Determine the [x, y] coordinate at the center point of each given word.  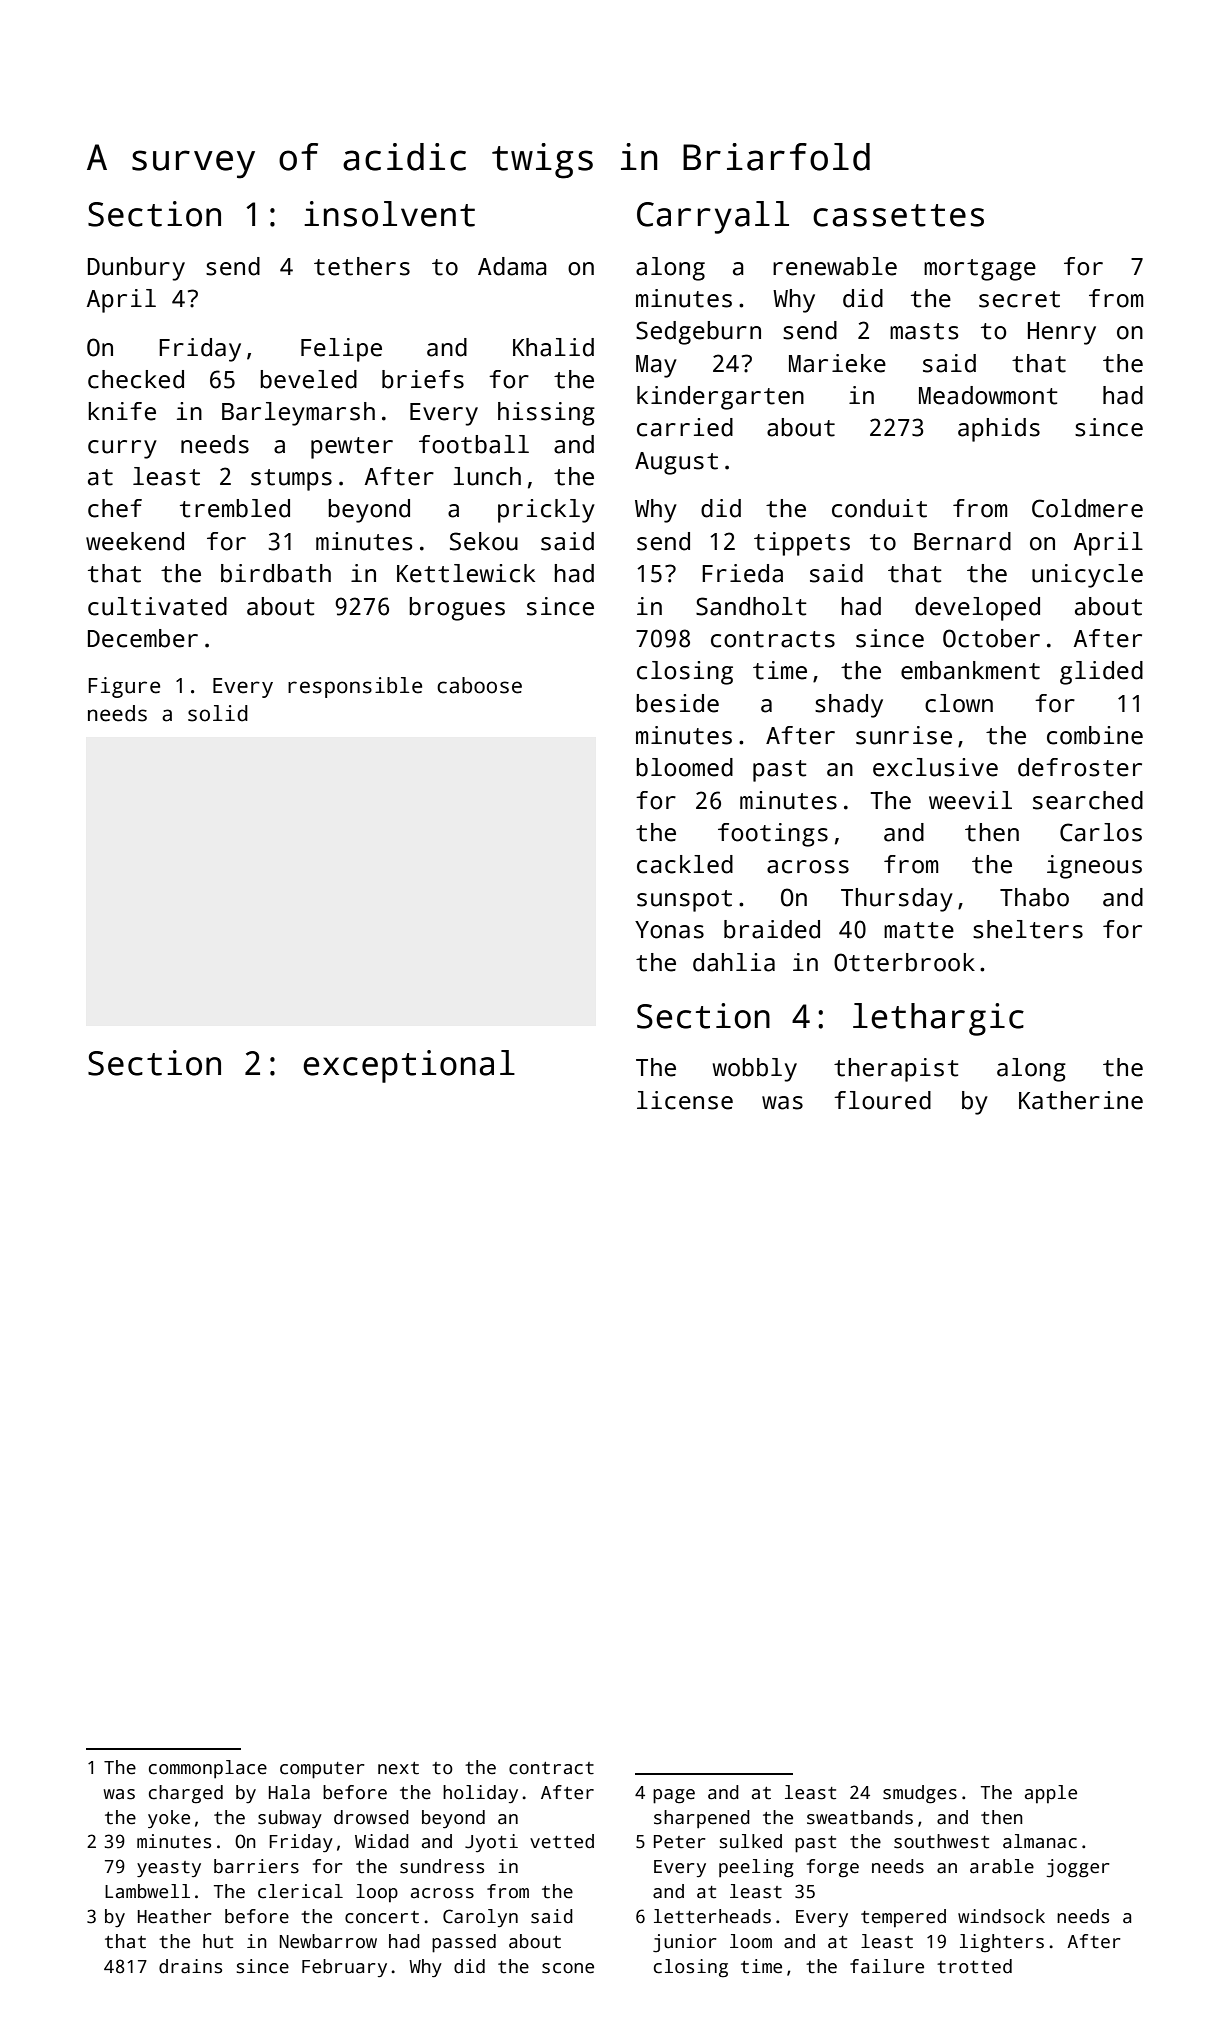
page [674, 1796]
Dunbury [136, 269]
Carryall [713, 217]
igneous [1094, 867]
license [685, 1100]
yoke [169, 1819]
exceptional [409, 1066]
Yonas [669, 930]
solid [218, 713]
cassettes [898, 215]
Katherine [1081, 1100]
